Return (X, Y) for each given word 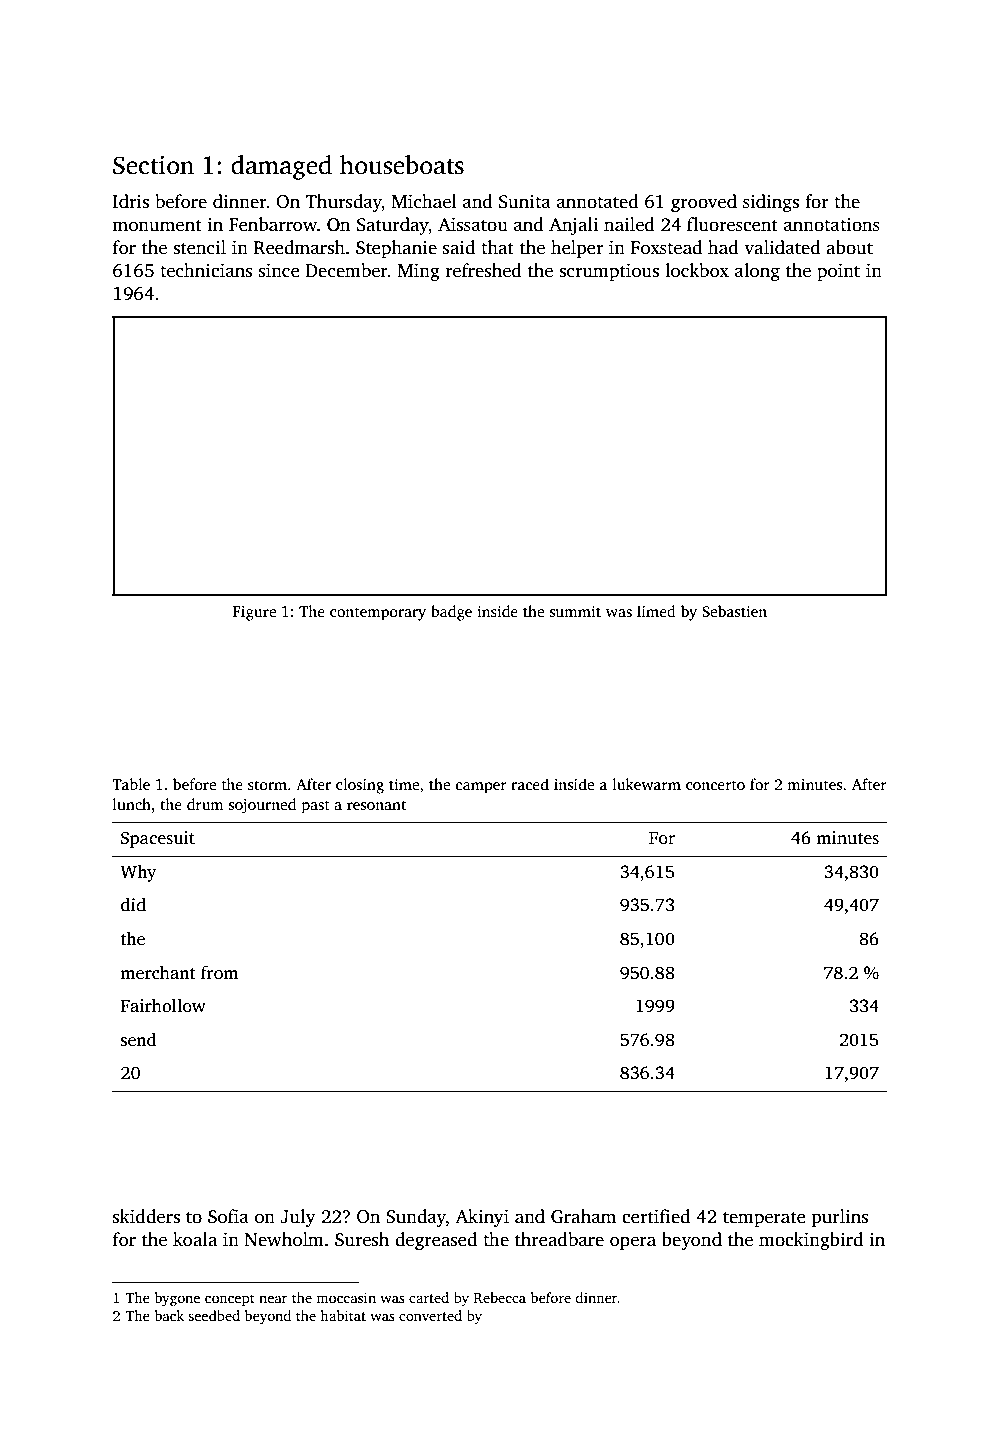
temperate (764, 1219)
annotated (598, 201)
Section (153, 165)
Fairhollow (163, 1005)
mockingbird (811, 1241)
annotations (832, 224)
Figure (254, 613)
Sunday (416, 1218)
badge (451, 613)
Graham (583, 1216)
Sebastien (734, 611)
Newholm (284, 1239)
